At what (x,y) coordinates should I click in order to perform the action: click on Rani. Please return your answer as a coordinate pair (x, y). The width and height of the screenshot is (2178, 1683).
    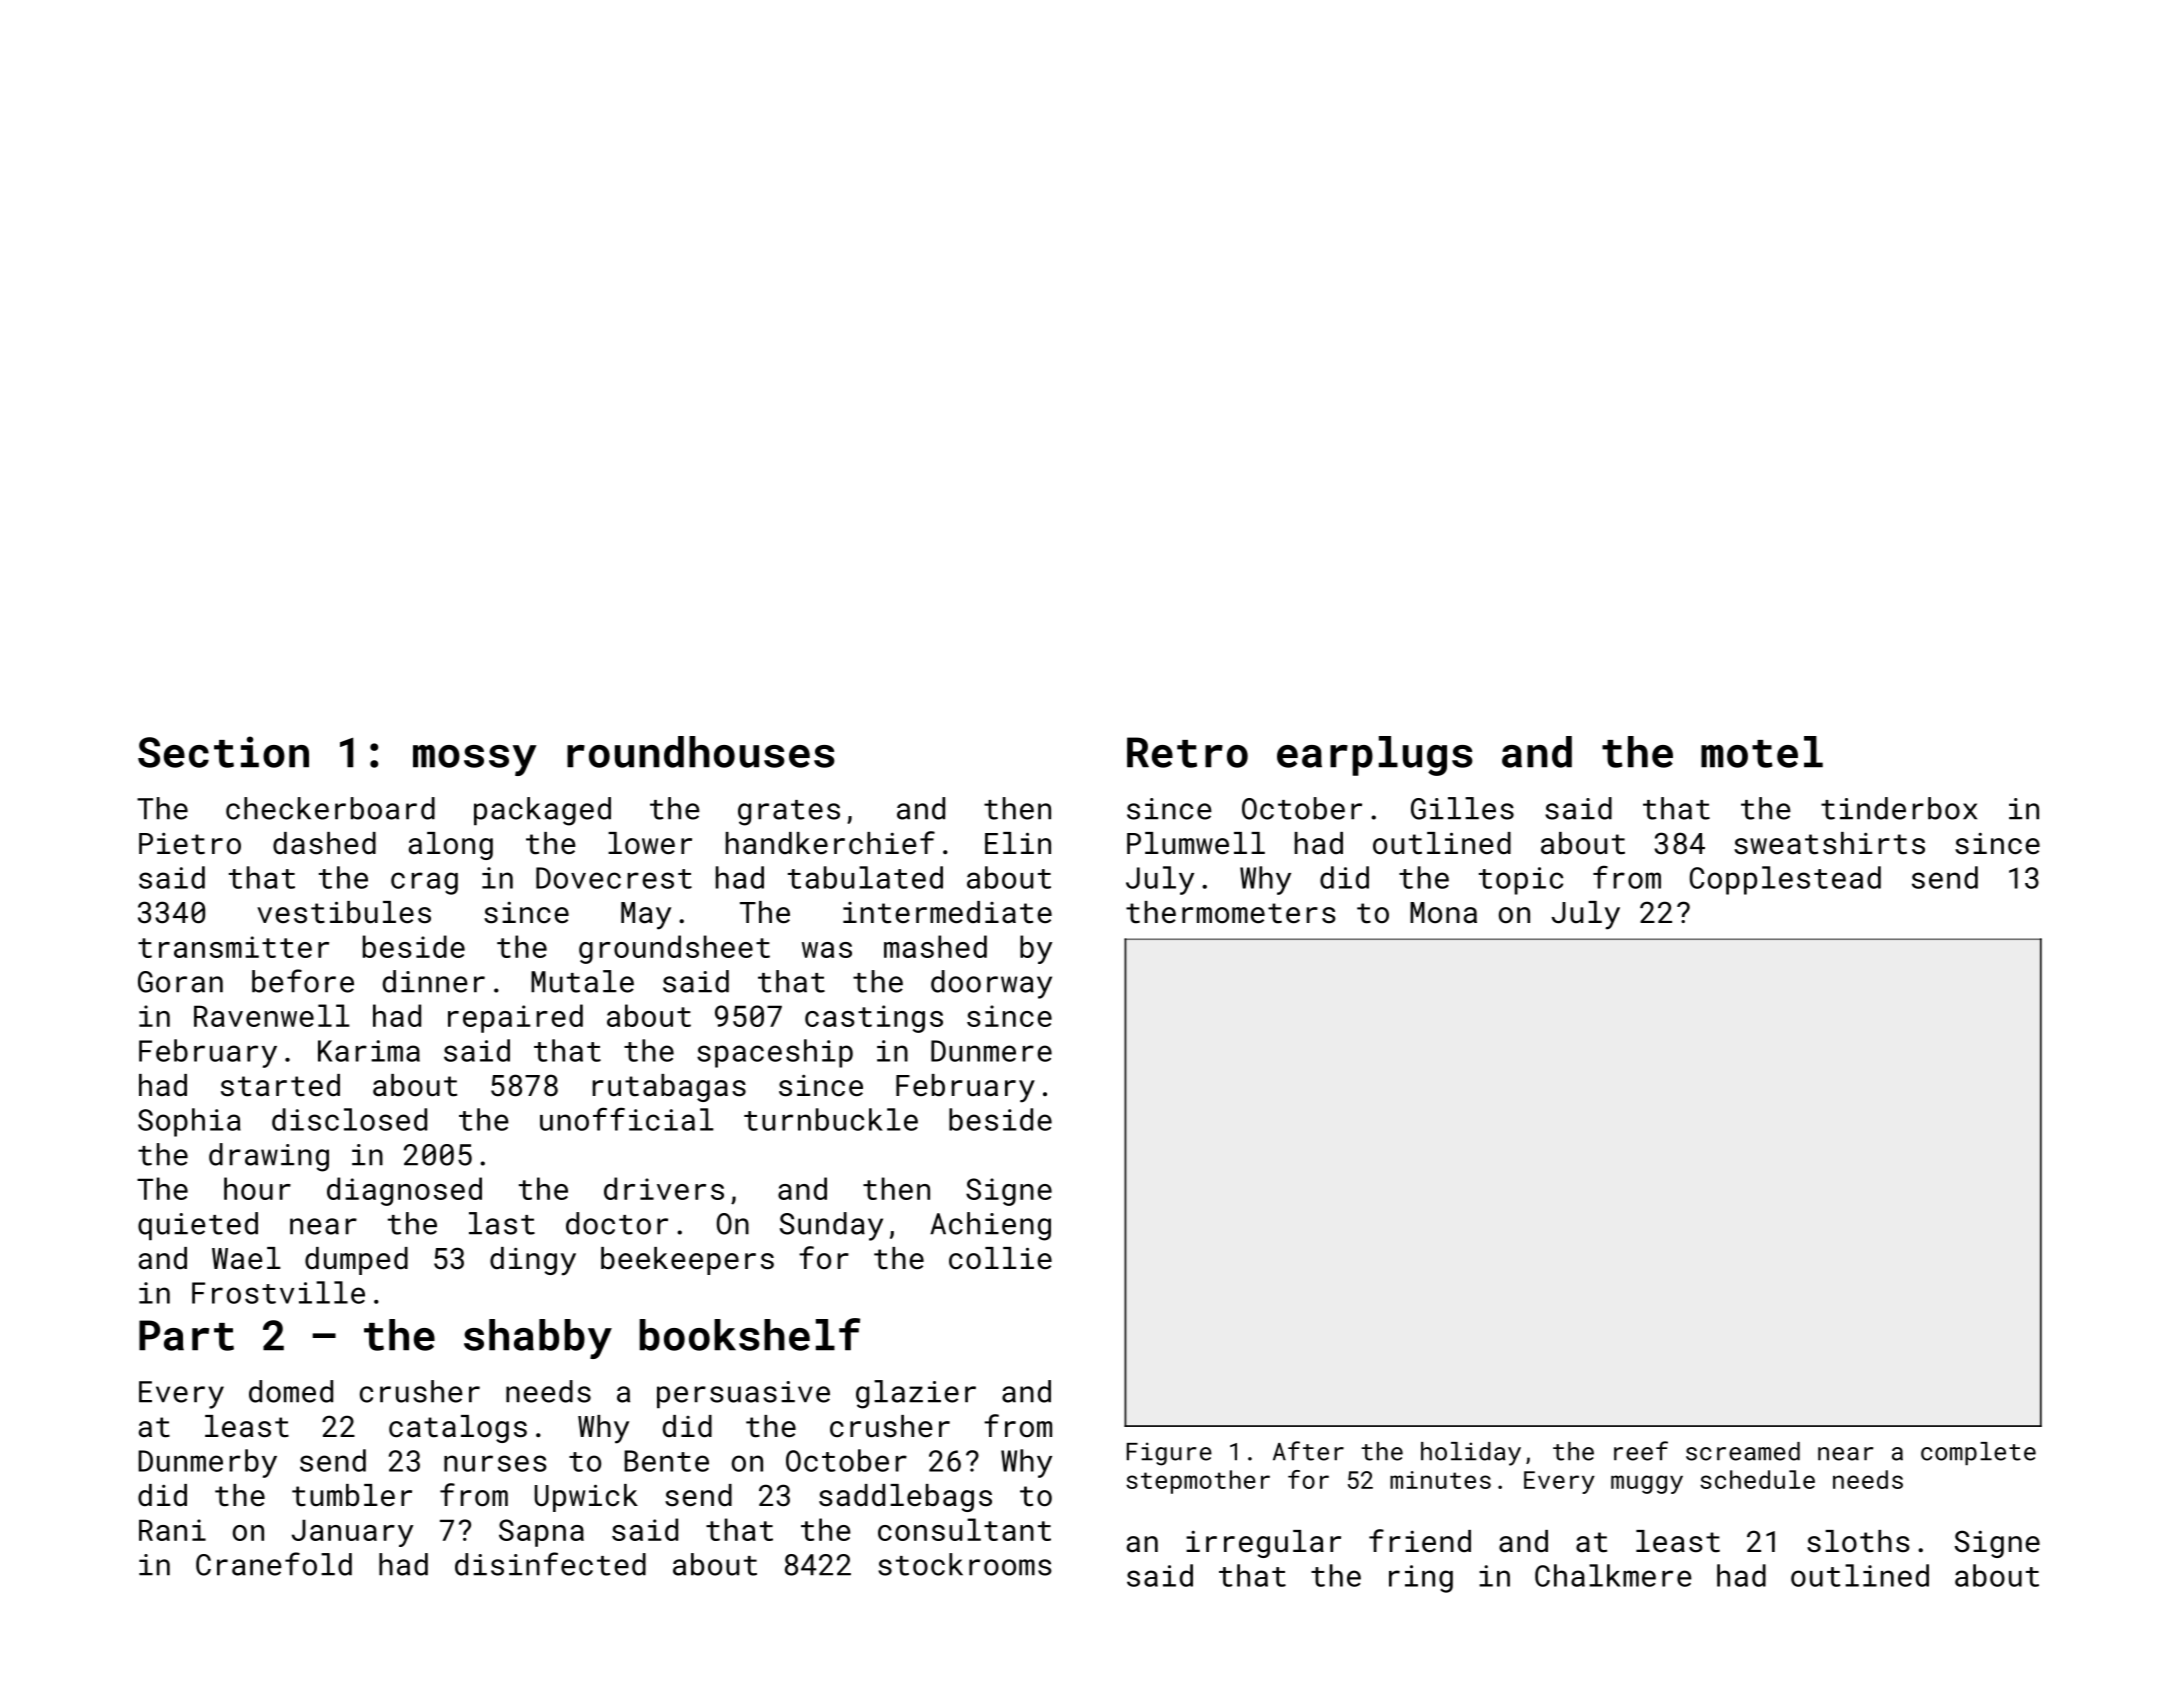
    Looking at the image, I should click on (172, 1530).
